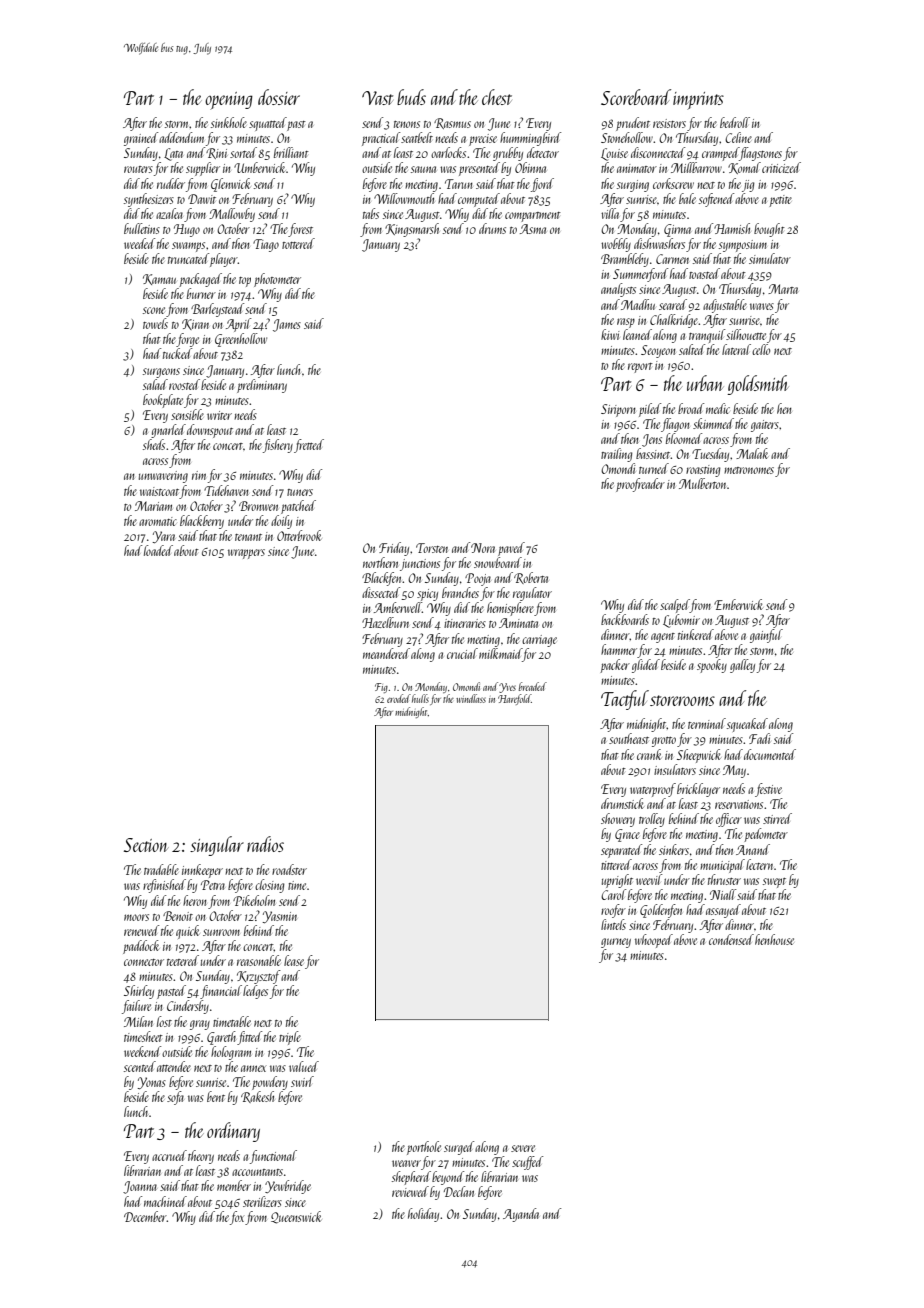 The height and width of the screenshot is (1308, 924). I want to click on routers, so click(138, 169).
